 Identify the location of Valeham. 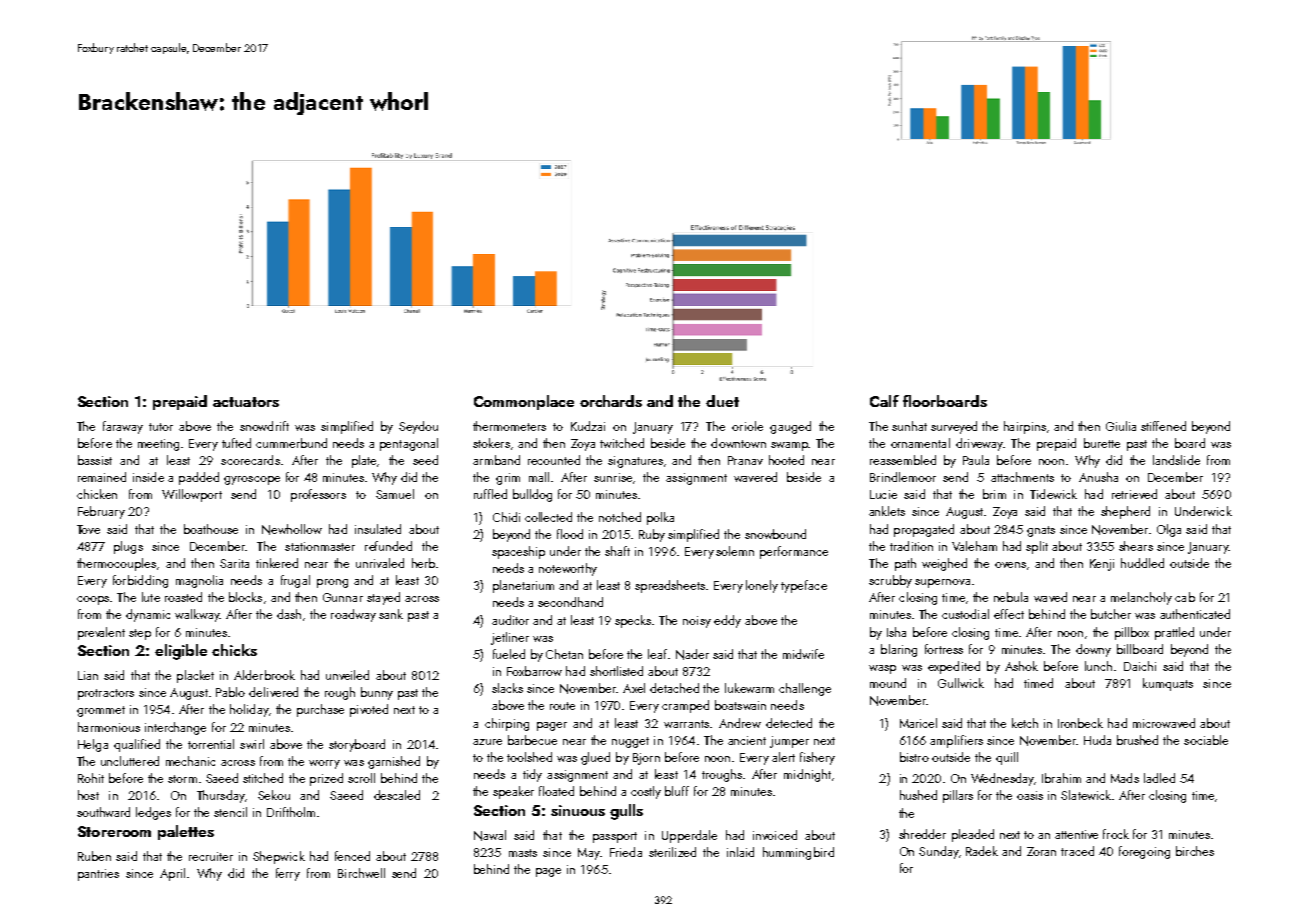
(974, 546).
